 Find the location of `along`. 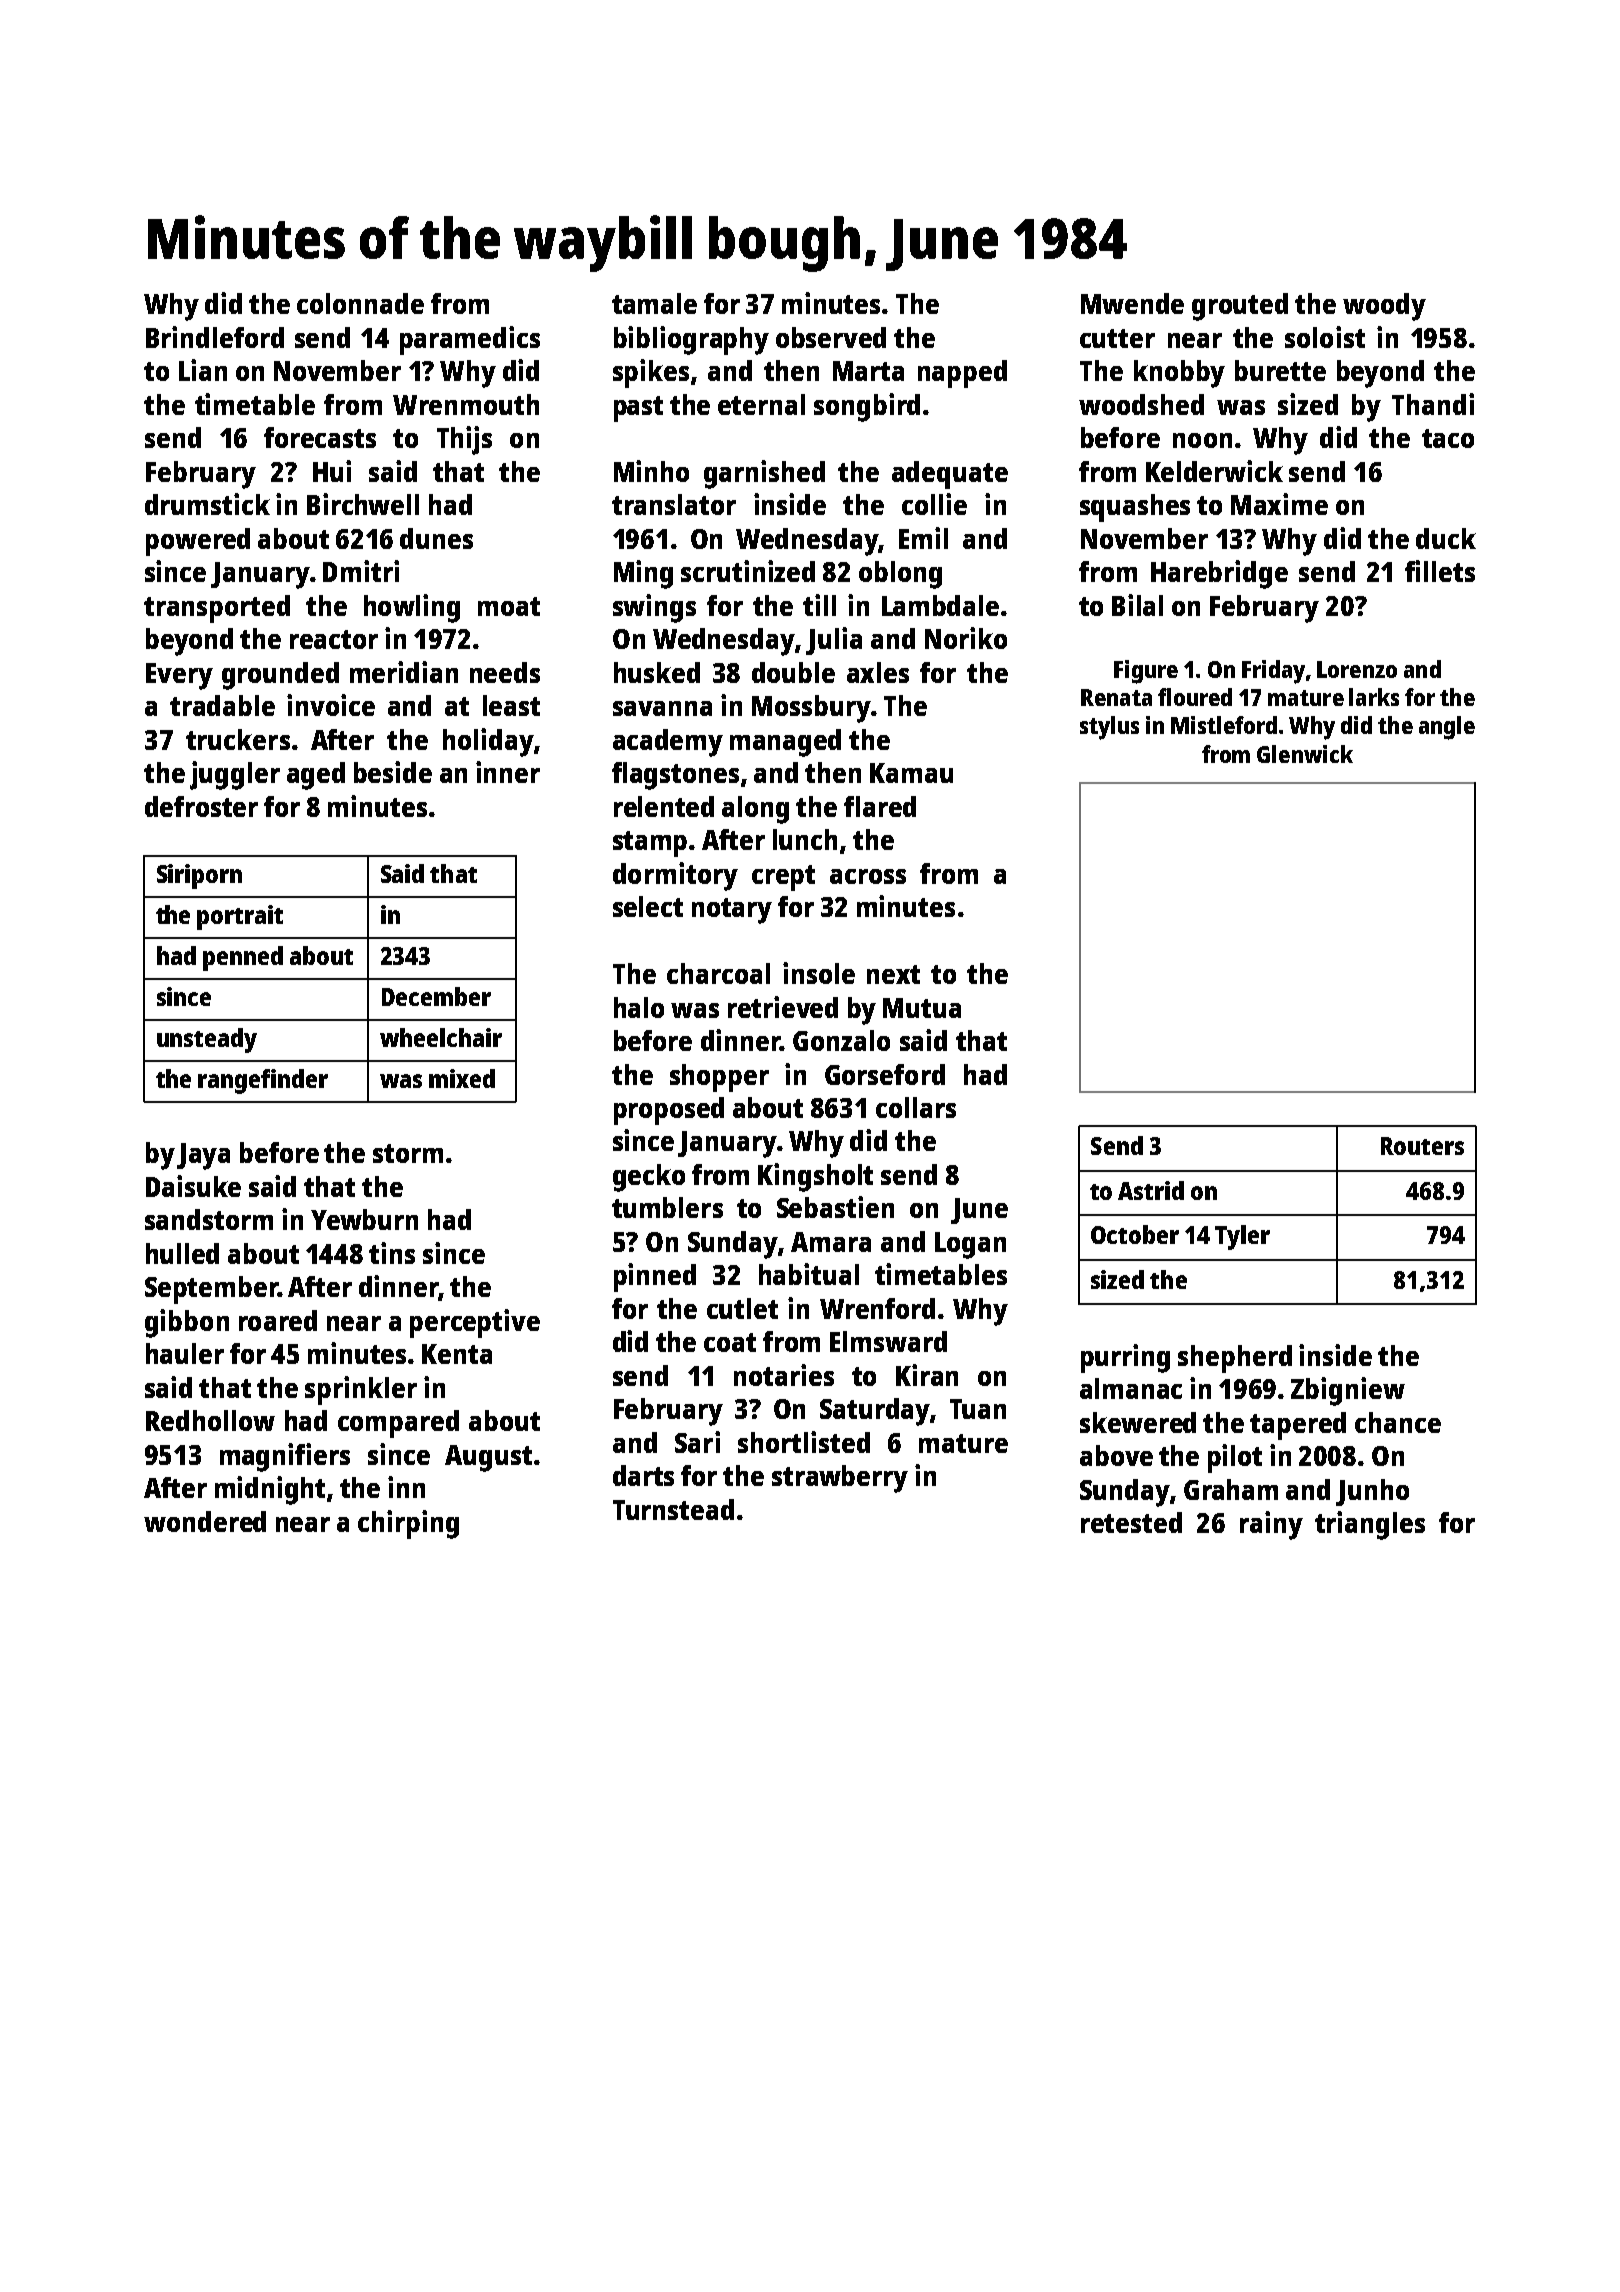

along is located at coordinates (755, 810).
